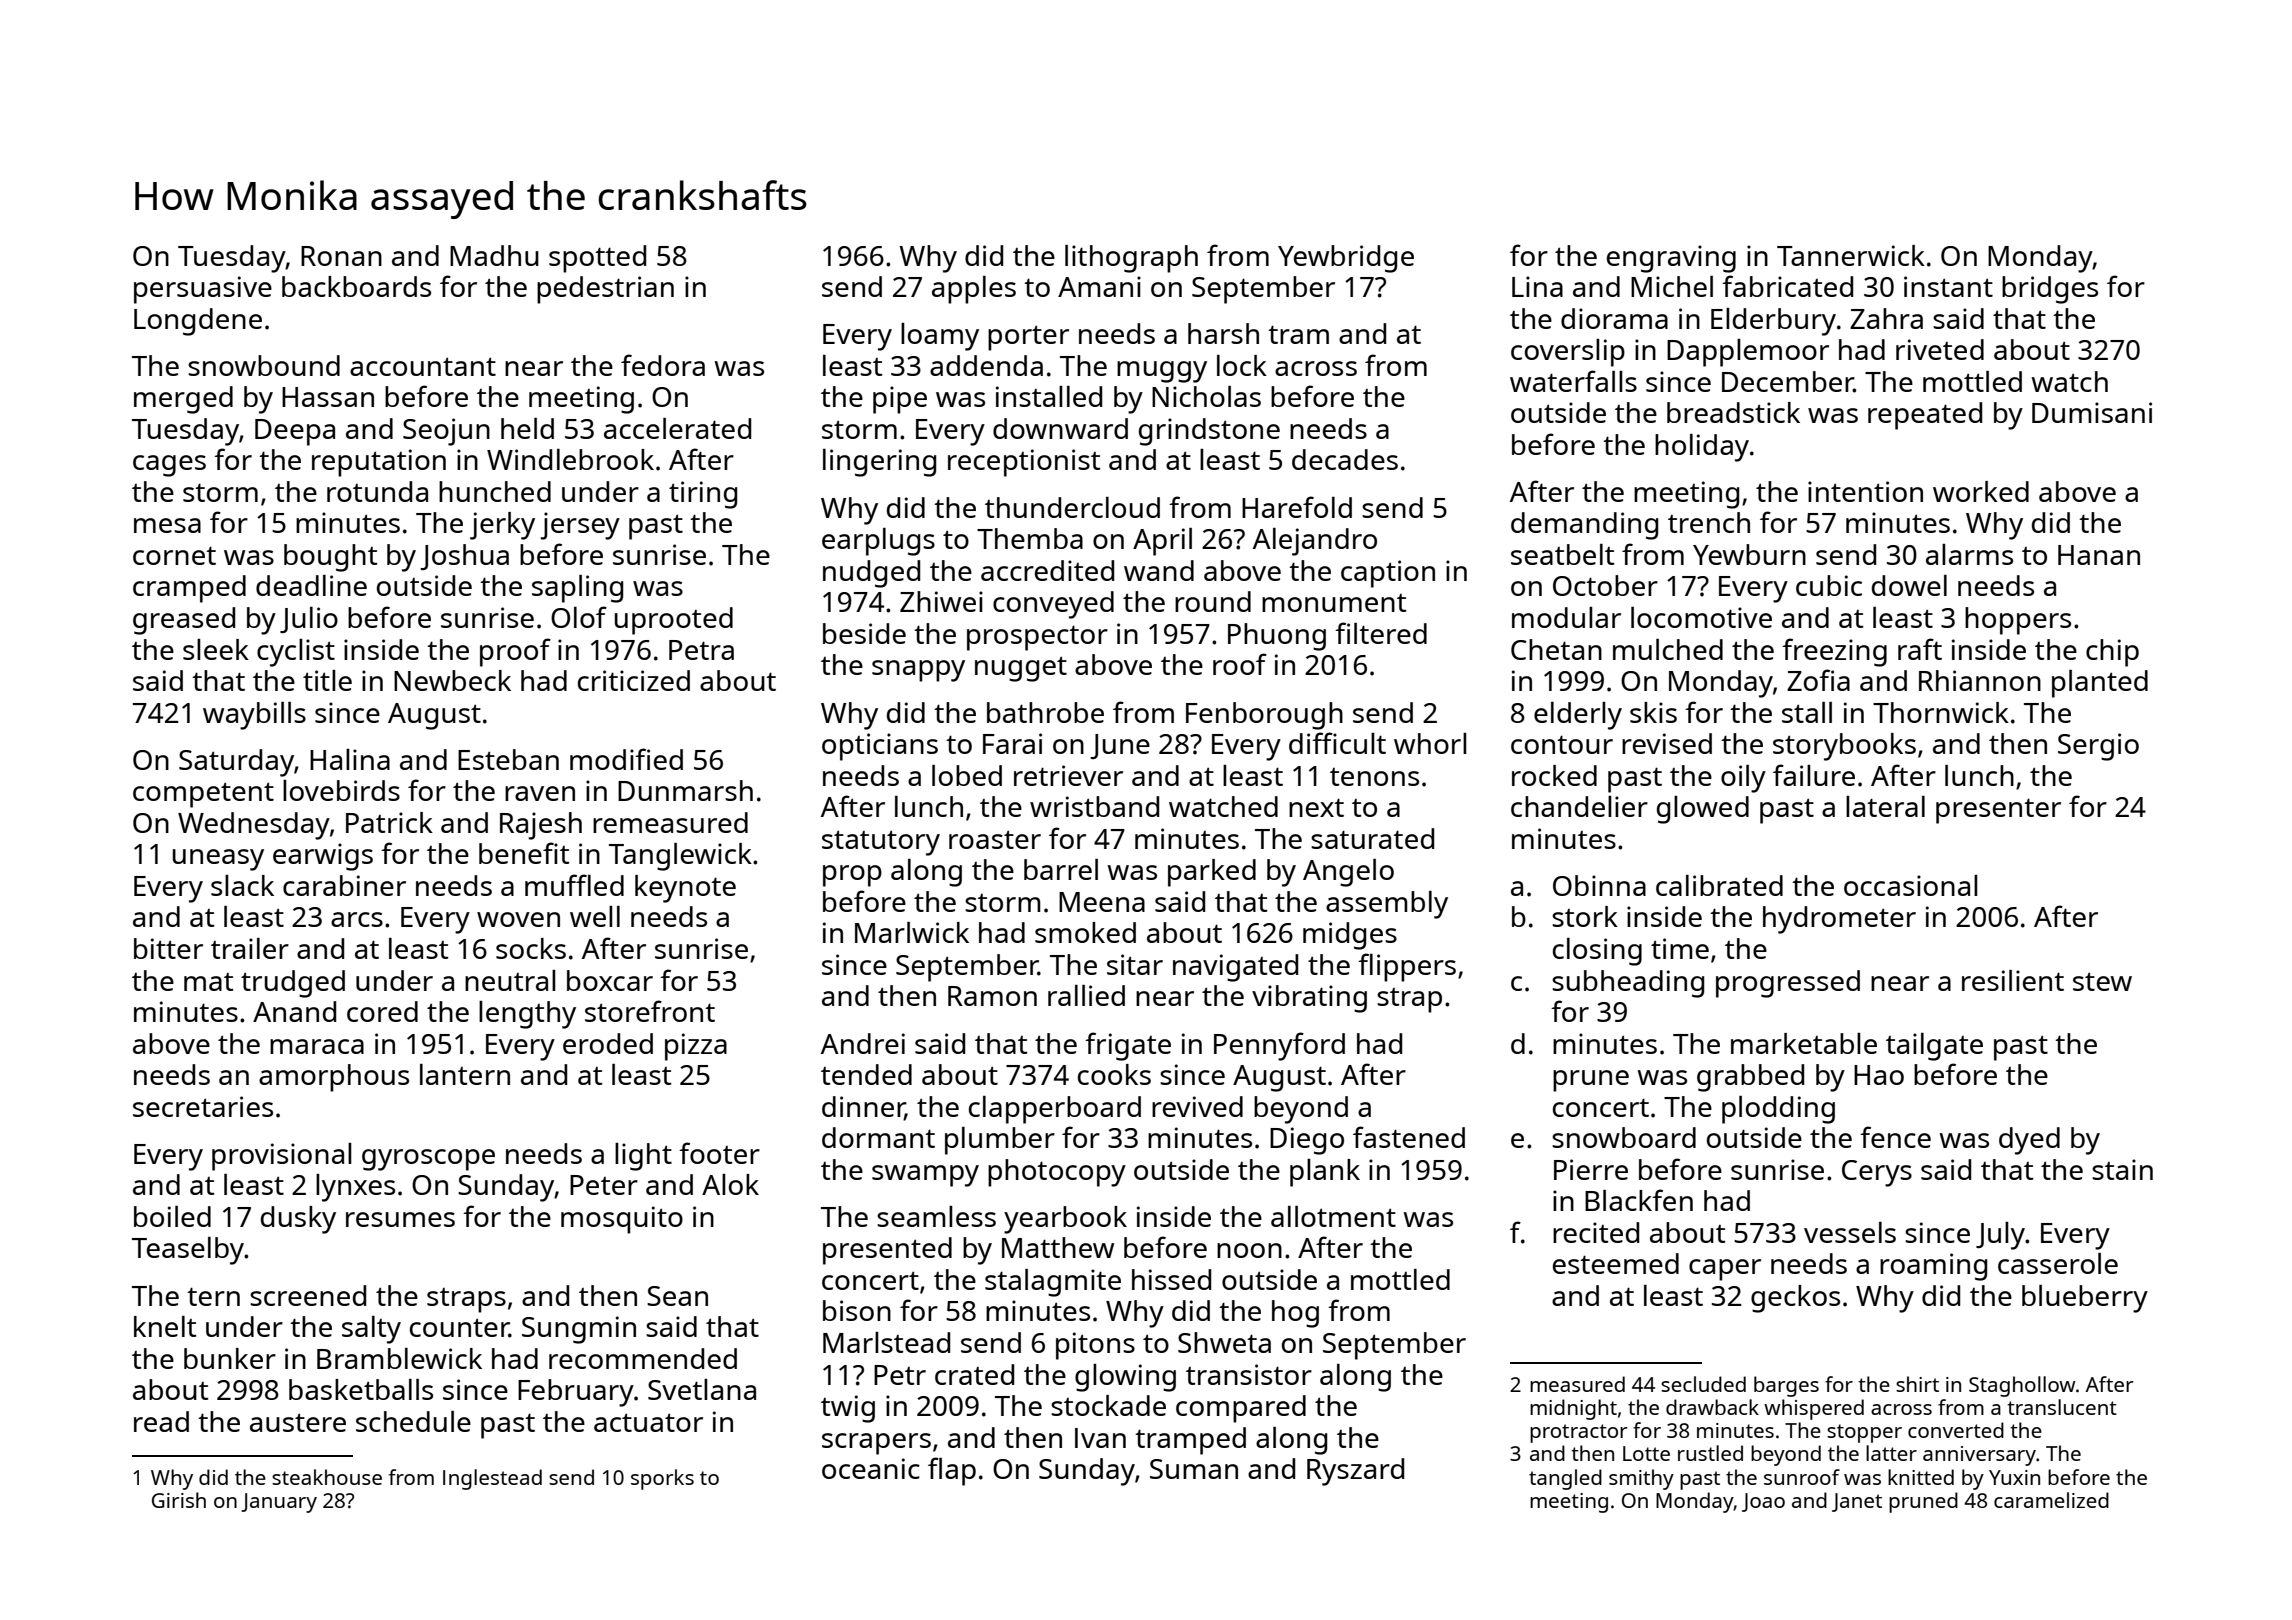  What do you see at coordinates (203, 290) in the document?
I see `persuasive` at bounding box center [203, 290].
